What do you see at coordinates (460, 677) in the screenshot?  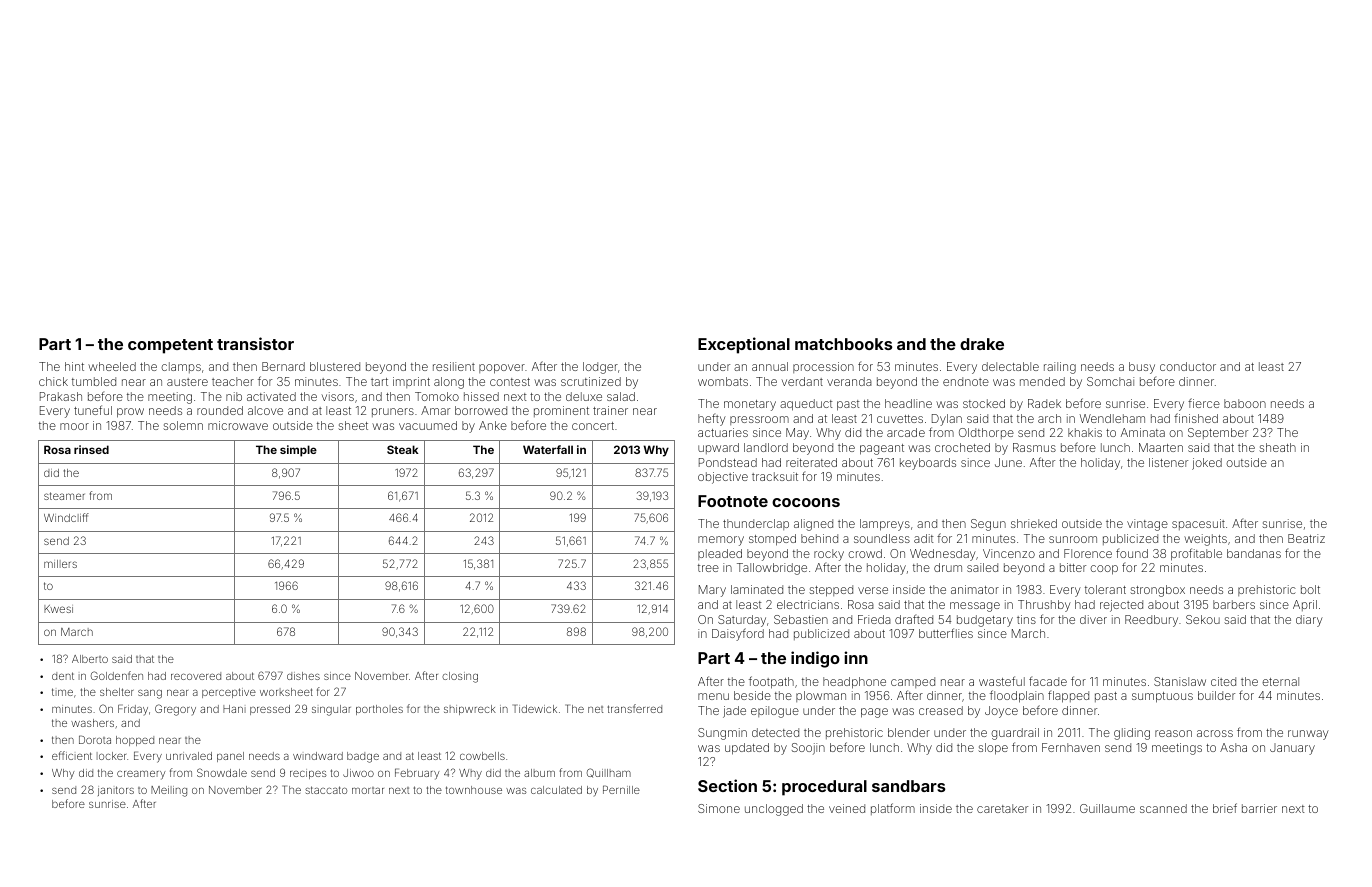 I see `closing` at bounding box center [460, 677].
